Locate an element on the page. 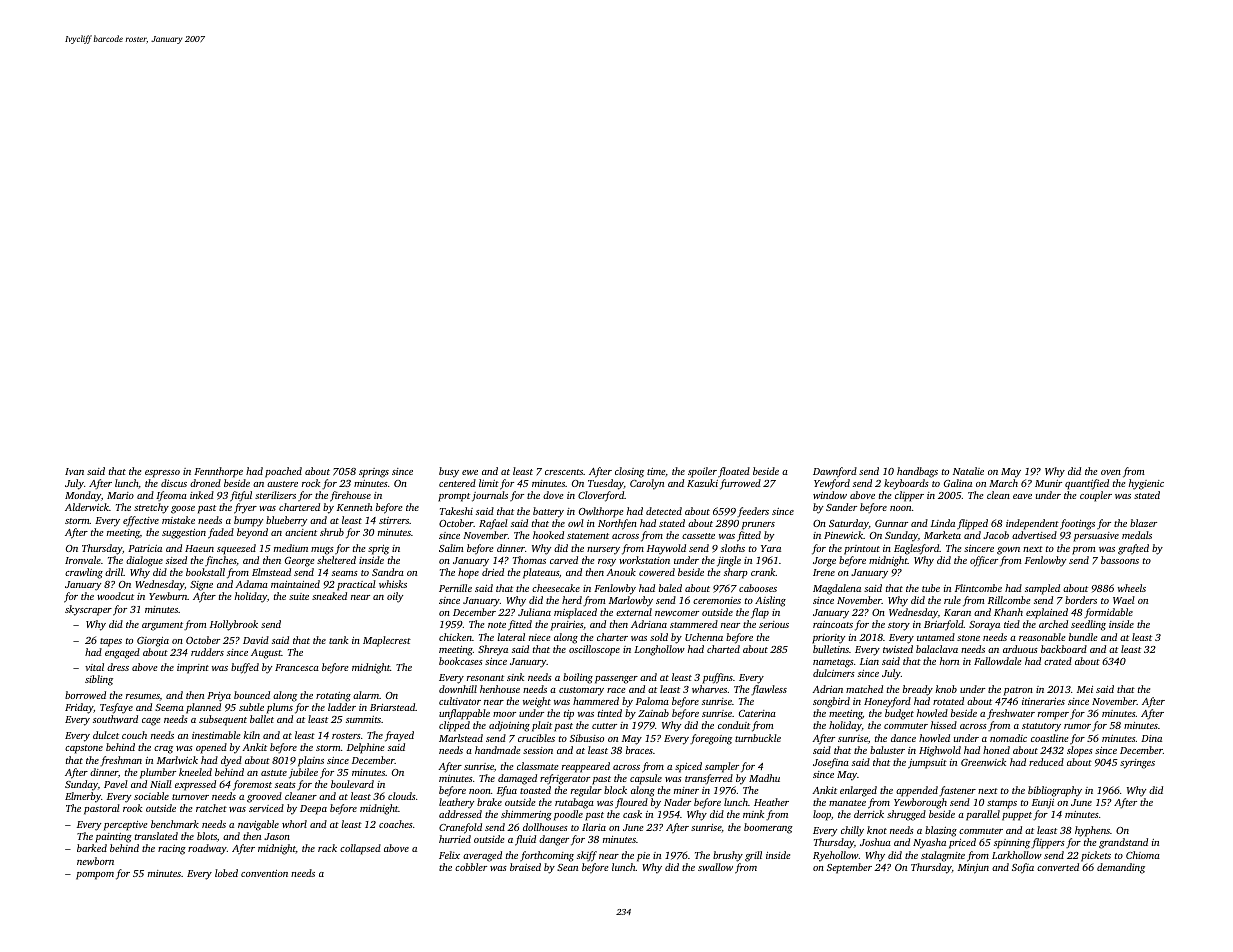  centered is located at coordinates (457, 483).
